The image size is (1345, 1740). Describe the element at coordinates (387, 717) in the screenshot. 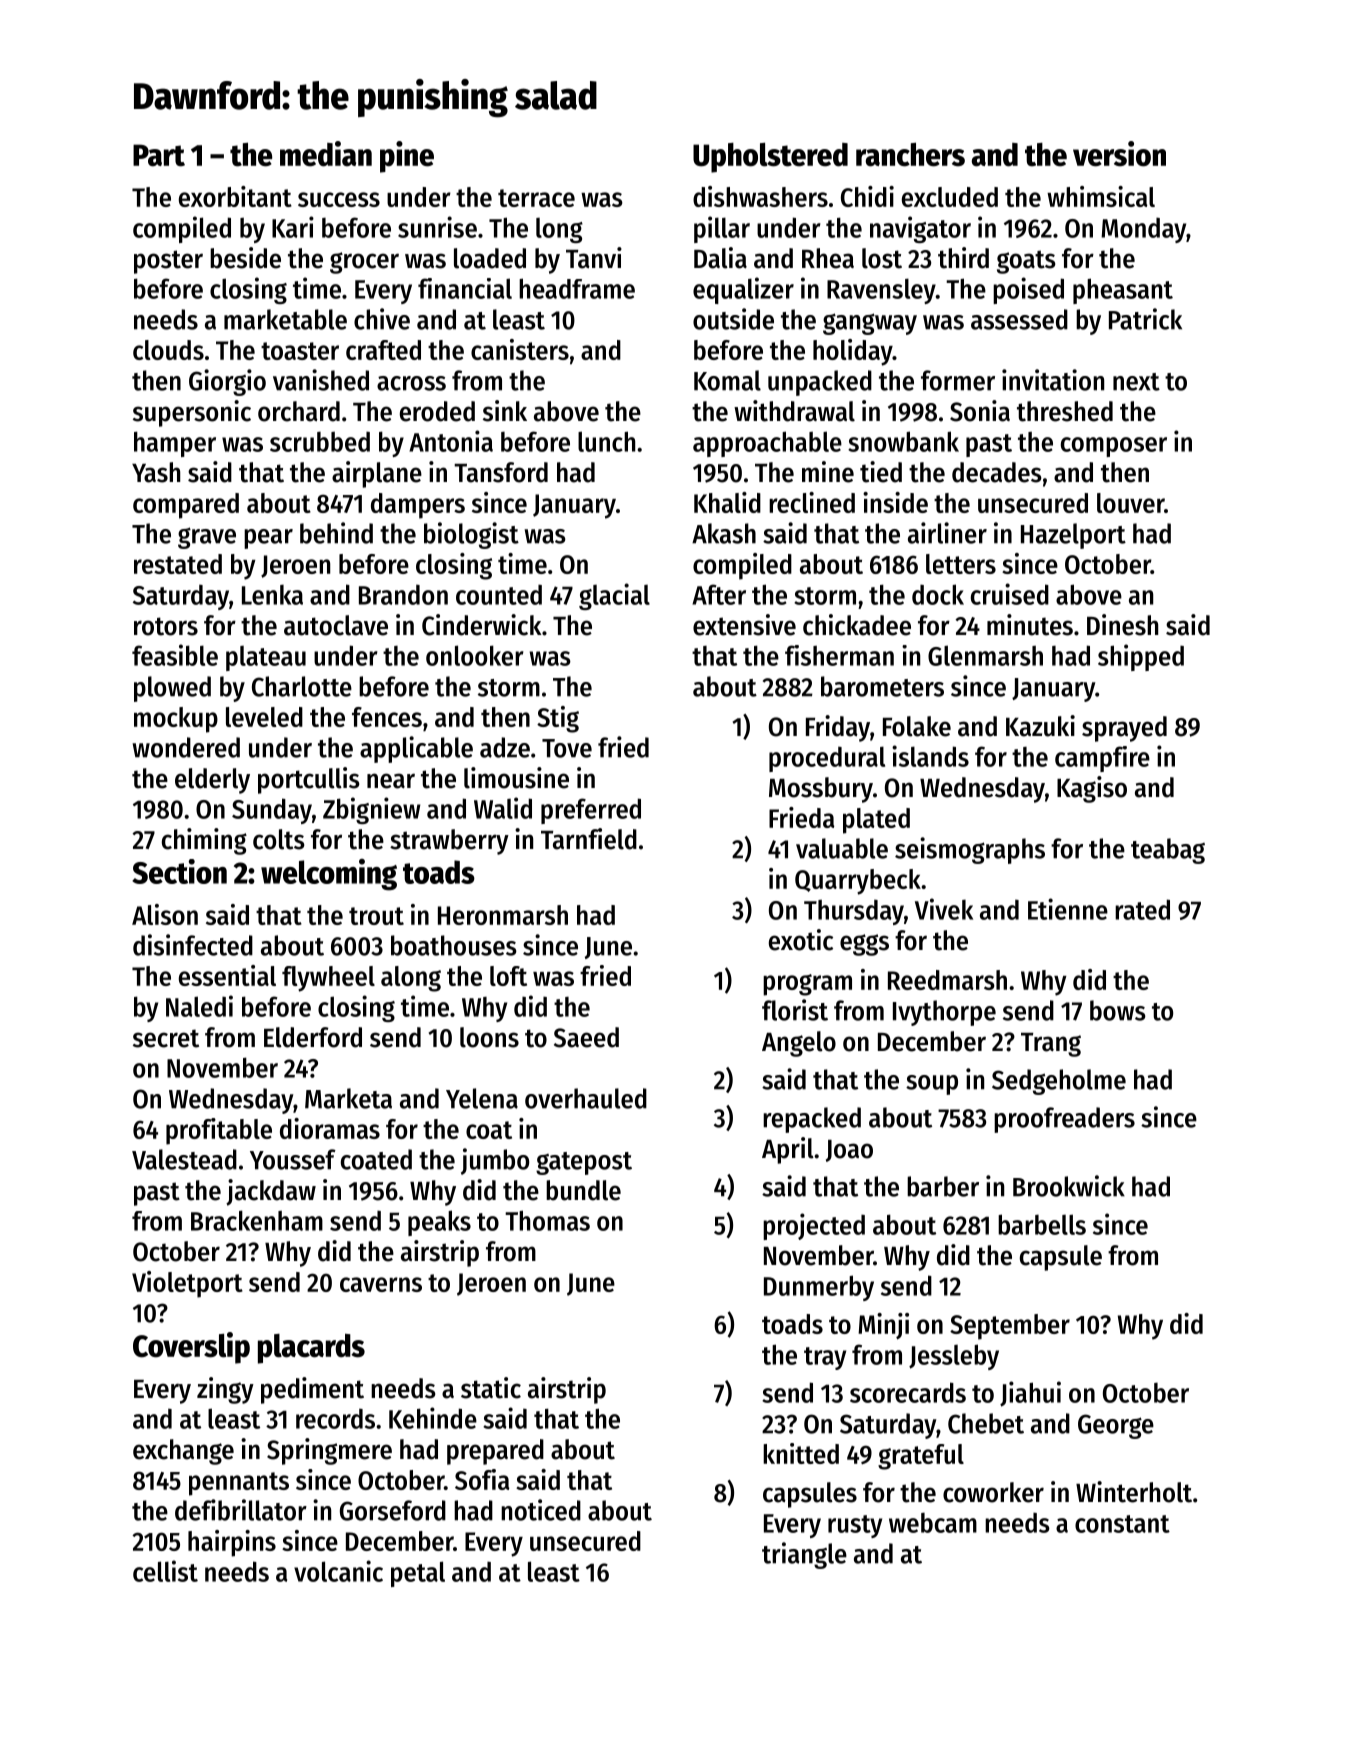

I see `fences` at that location.
